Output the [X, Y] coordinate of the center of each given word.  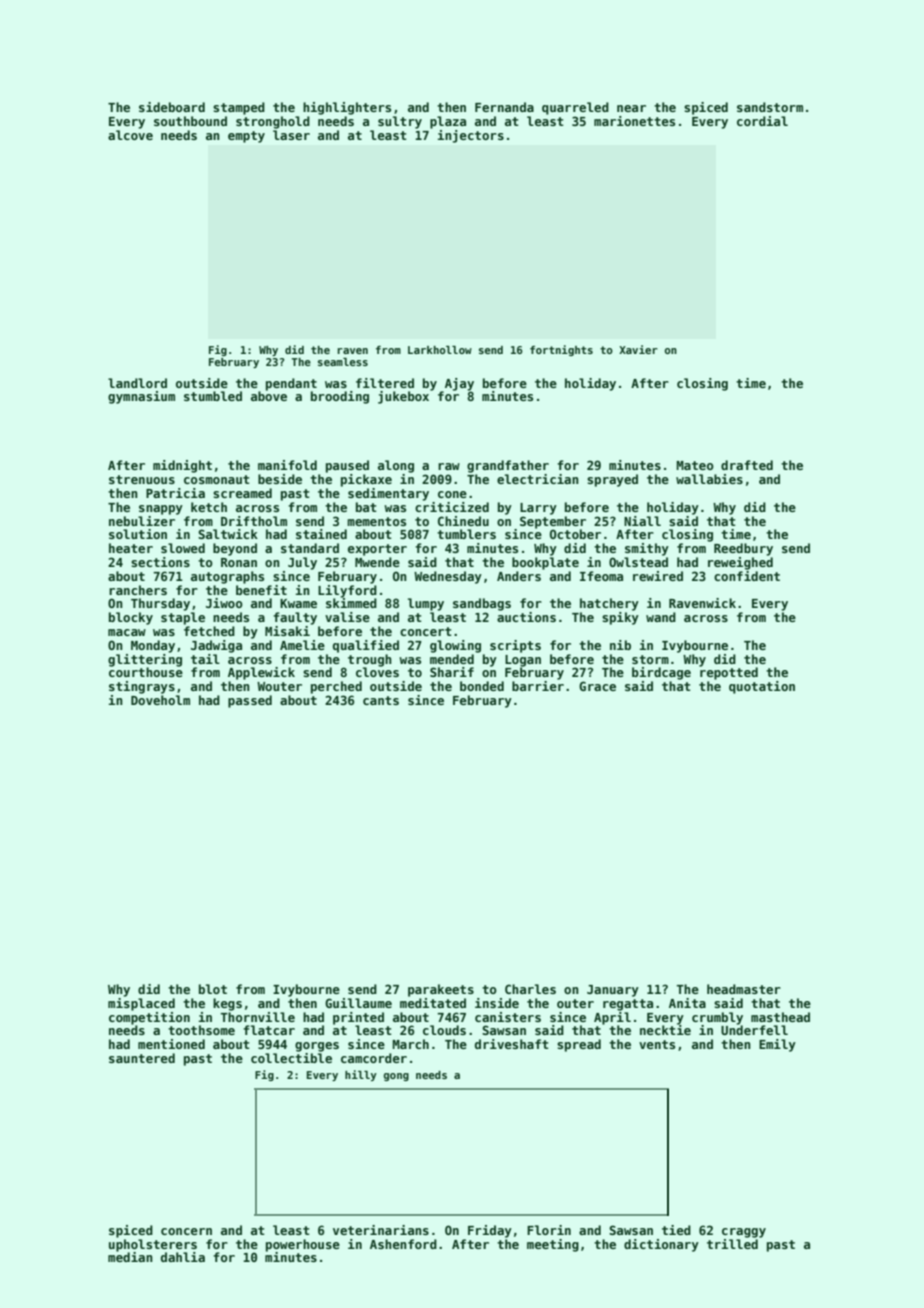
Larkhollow [440, 350]
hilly [361, 1075]
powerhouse [303, 1245]
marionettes [634, 121]
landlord [137, 383]
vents [657, 1044]
